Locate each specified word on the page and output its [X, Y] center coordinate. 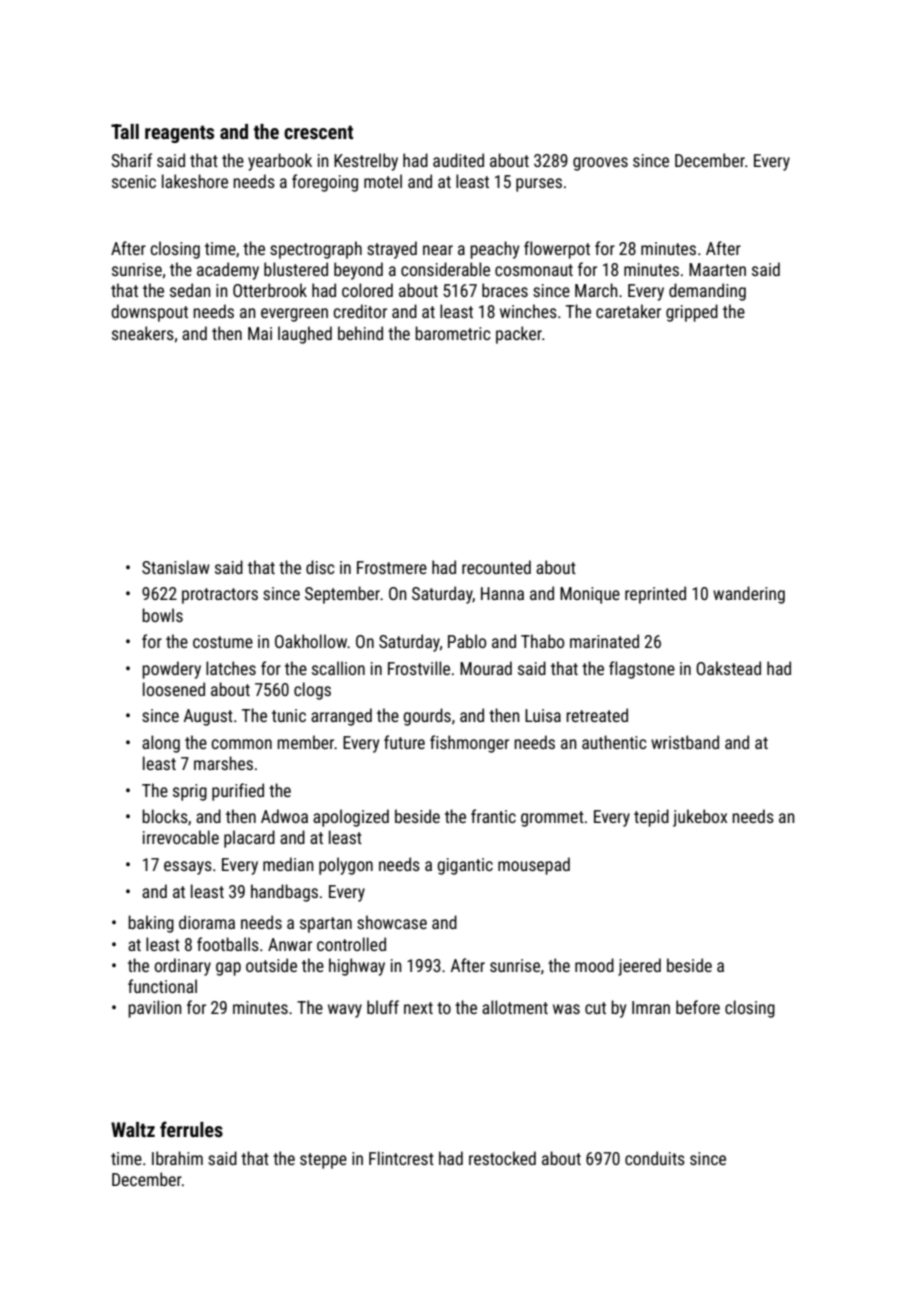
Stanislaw [176, 567]
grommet [552, 819]
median [288, 864]
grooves [600, 164]
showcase [392, 922]
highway [357, 967]
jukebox [700, 818]
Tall [125, 131]
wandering [749, 595]
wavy [345, 1011]
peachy [494, 250]
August [208, 717]
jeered [639, 967]
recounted [496, 567]
